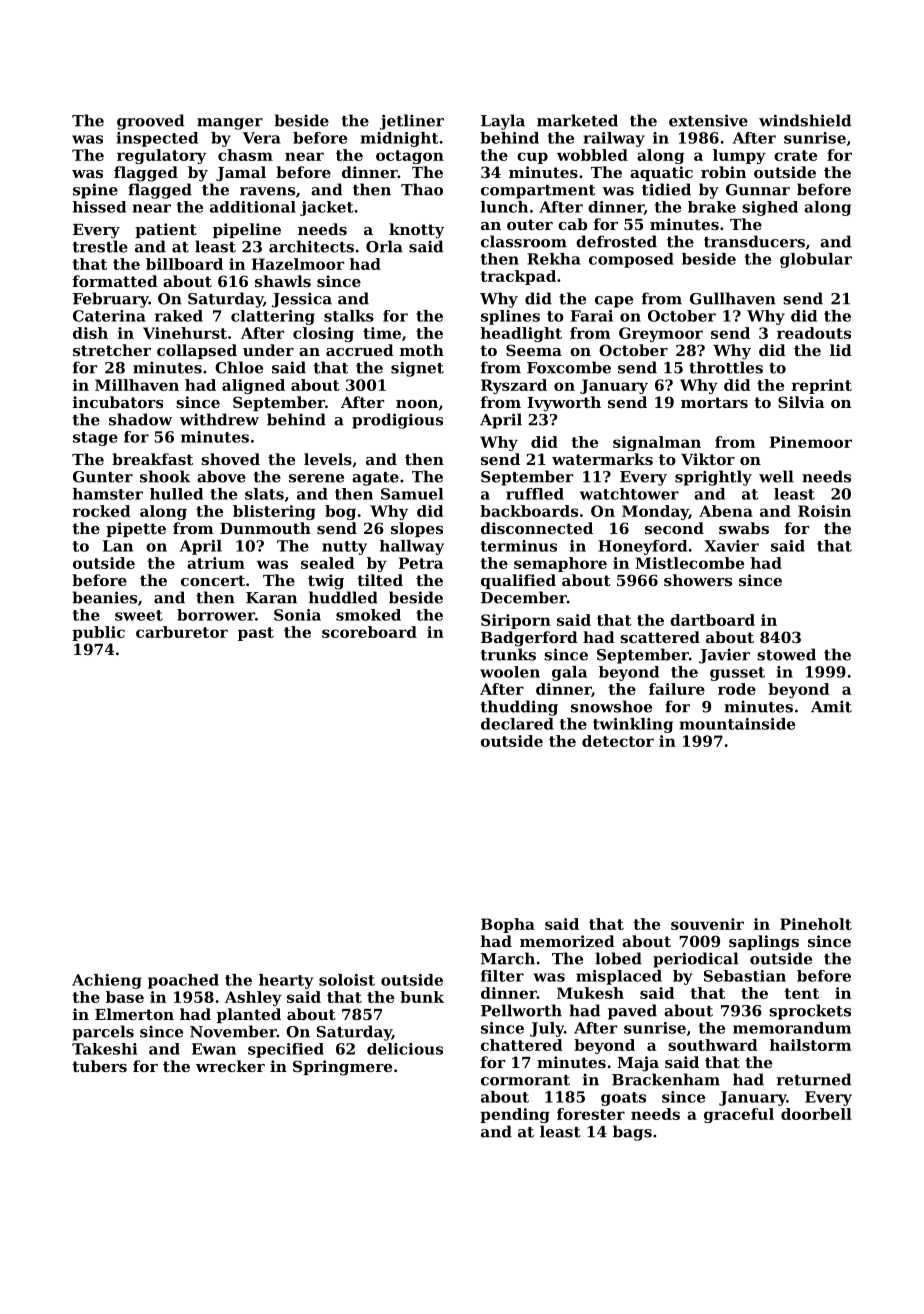 The height and width of the screenshot is (1314, 924). Describe the element at coordinates (264, 494) in the screenshot. I see `slats` at that location.
